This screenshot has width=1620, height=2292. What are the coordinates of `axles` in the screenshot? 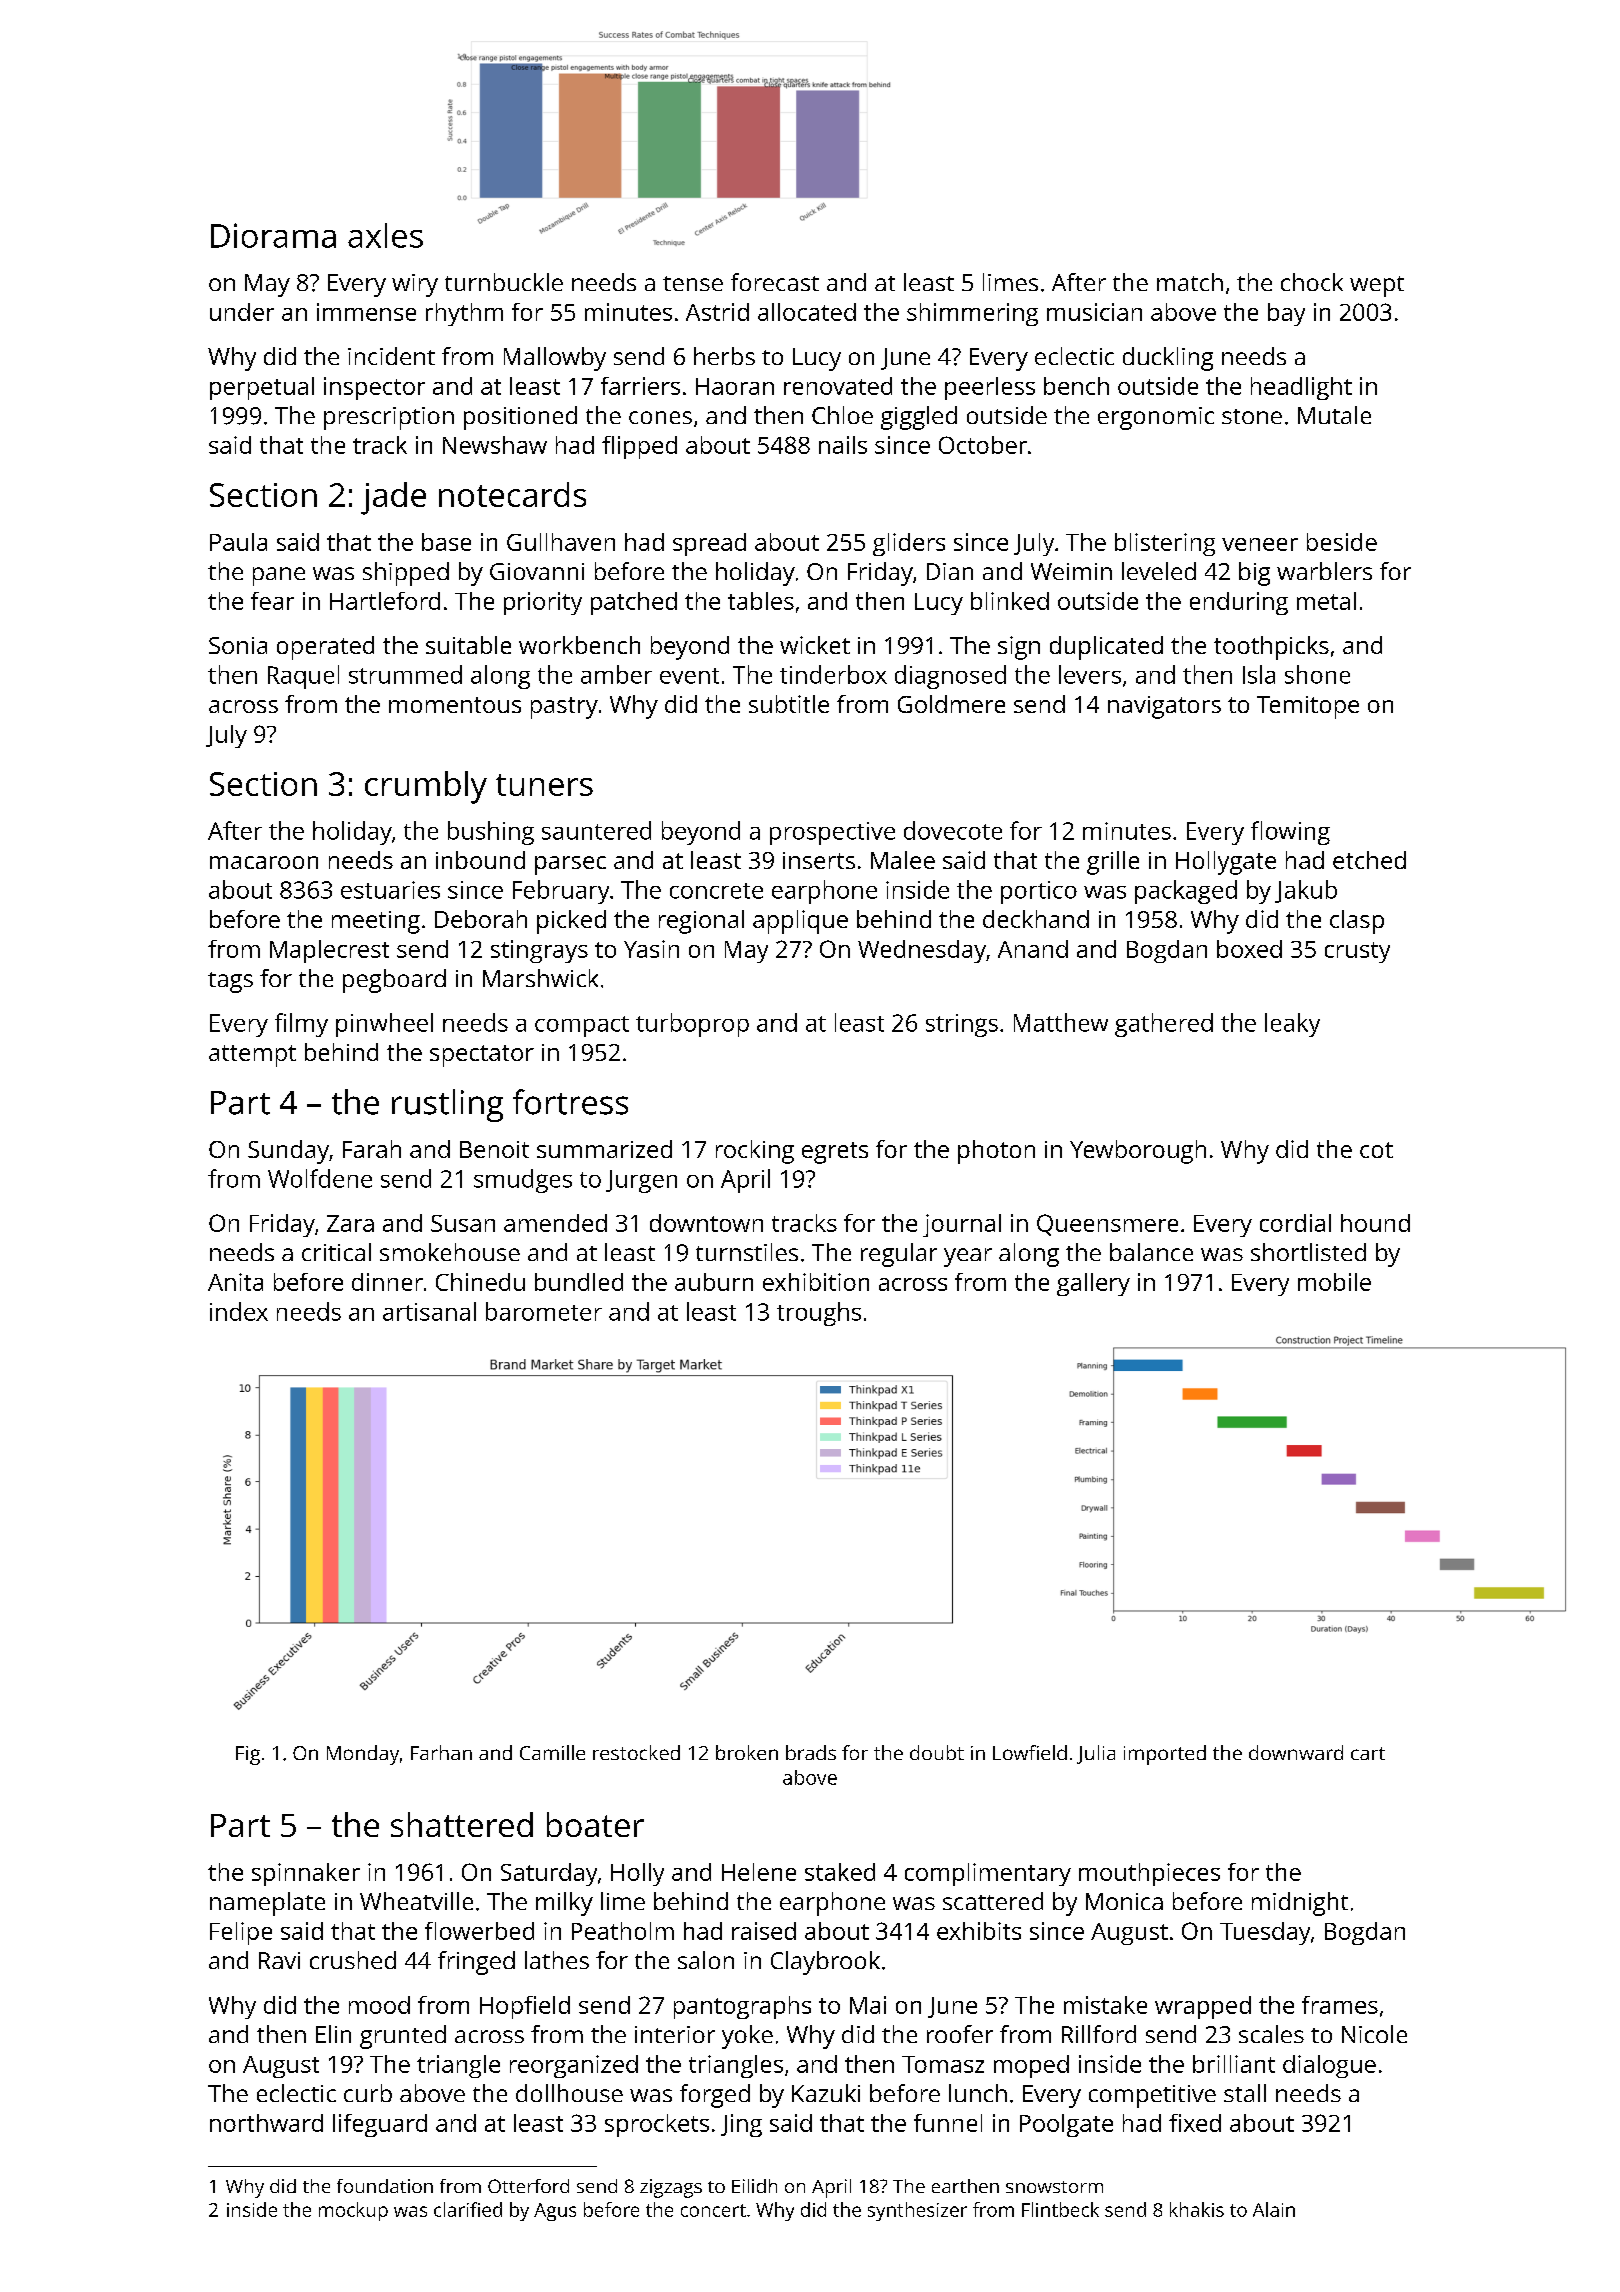 It's located at (385, 235).
